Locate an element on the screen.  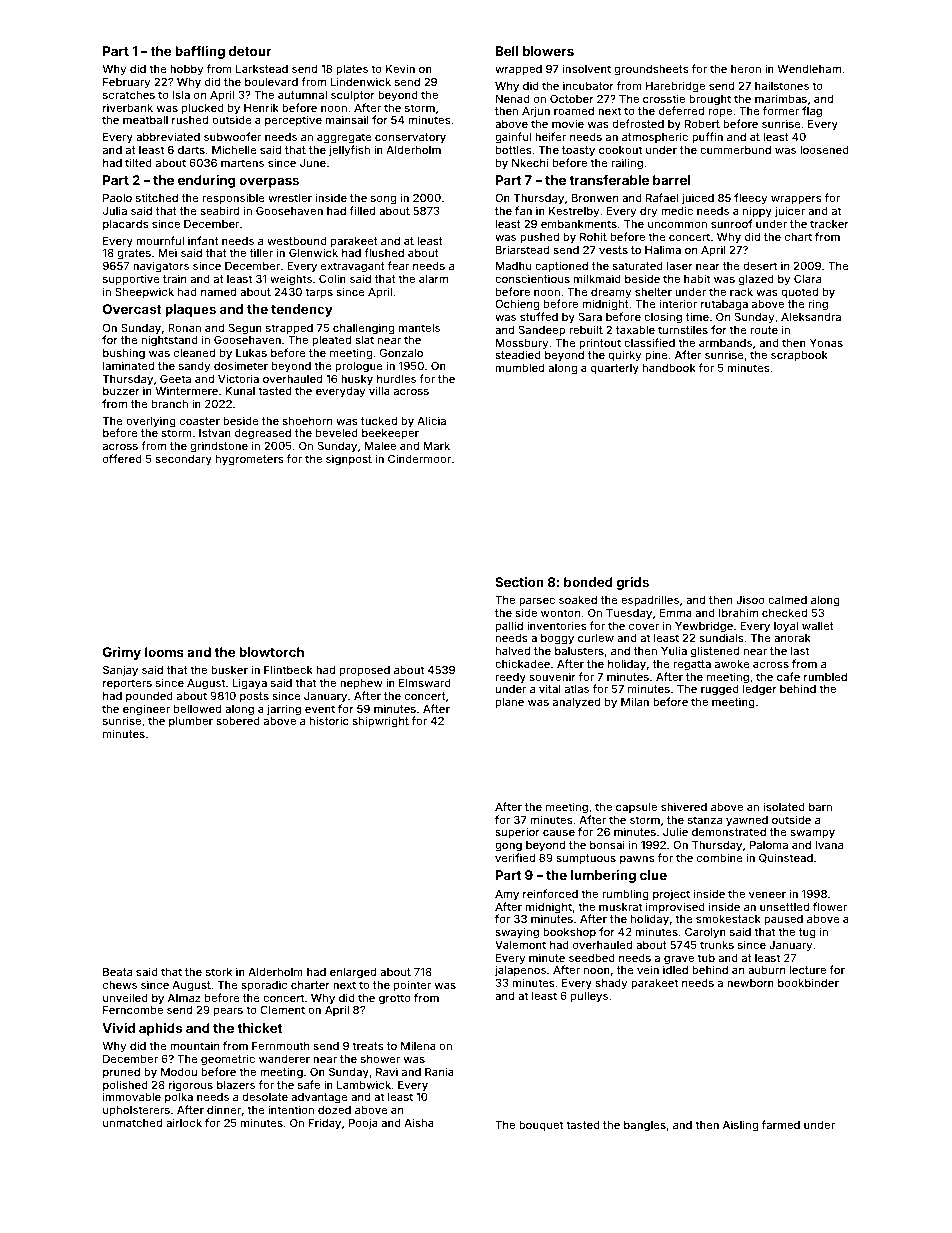
Cindermoor is located at coordinates (419, 458).
